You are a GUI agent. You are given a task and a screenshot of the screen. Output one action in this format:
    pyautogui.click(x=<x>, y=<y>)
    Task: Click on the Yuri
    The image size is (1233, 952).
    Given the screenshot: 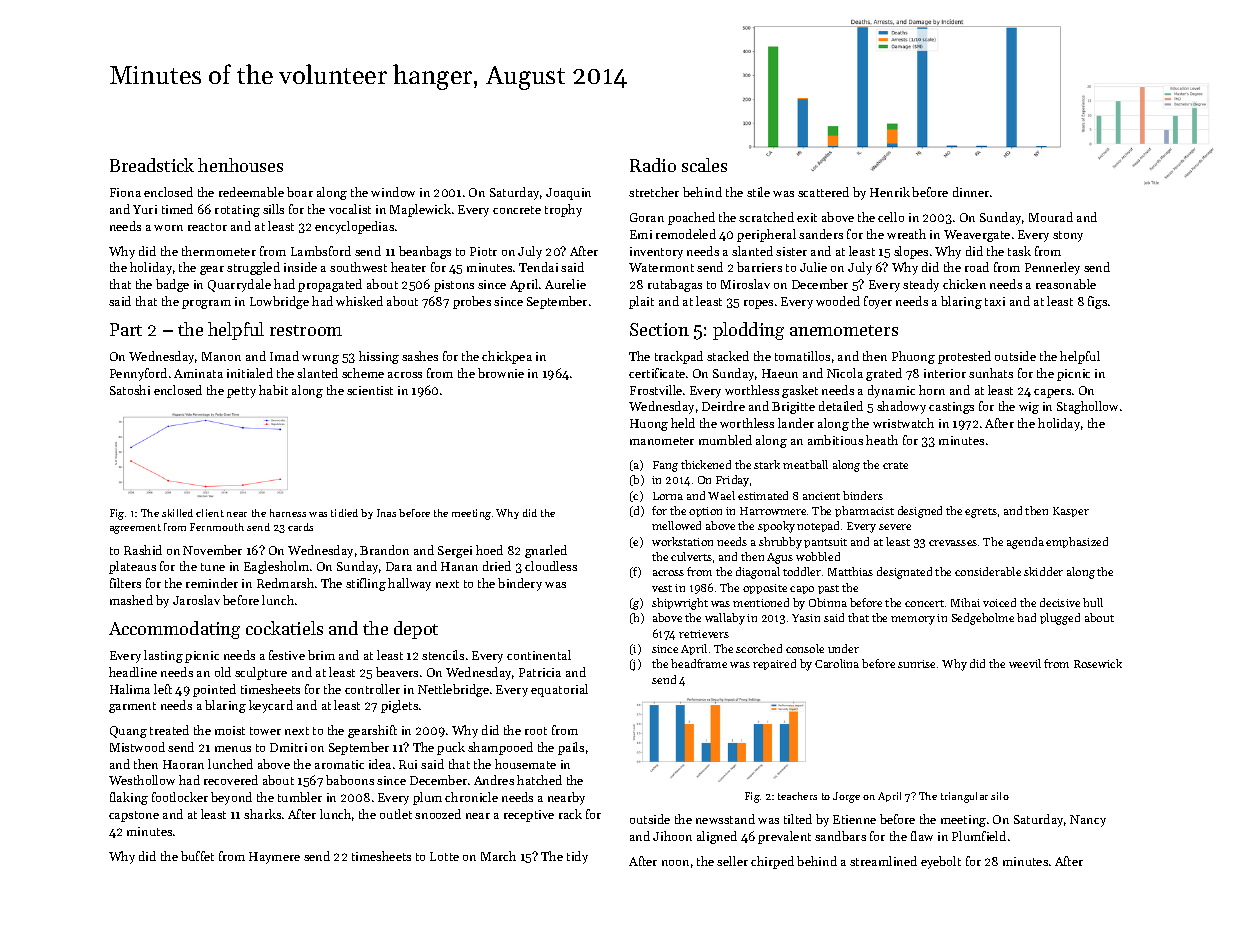 What is the action you would take?
    pyautogui.click(x=145, y=209)
